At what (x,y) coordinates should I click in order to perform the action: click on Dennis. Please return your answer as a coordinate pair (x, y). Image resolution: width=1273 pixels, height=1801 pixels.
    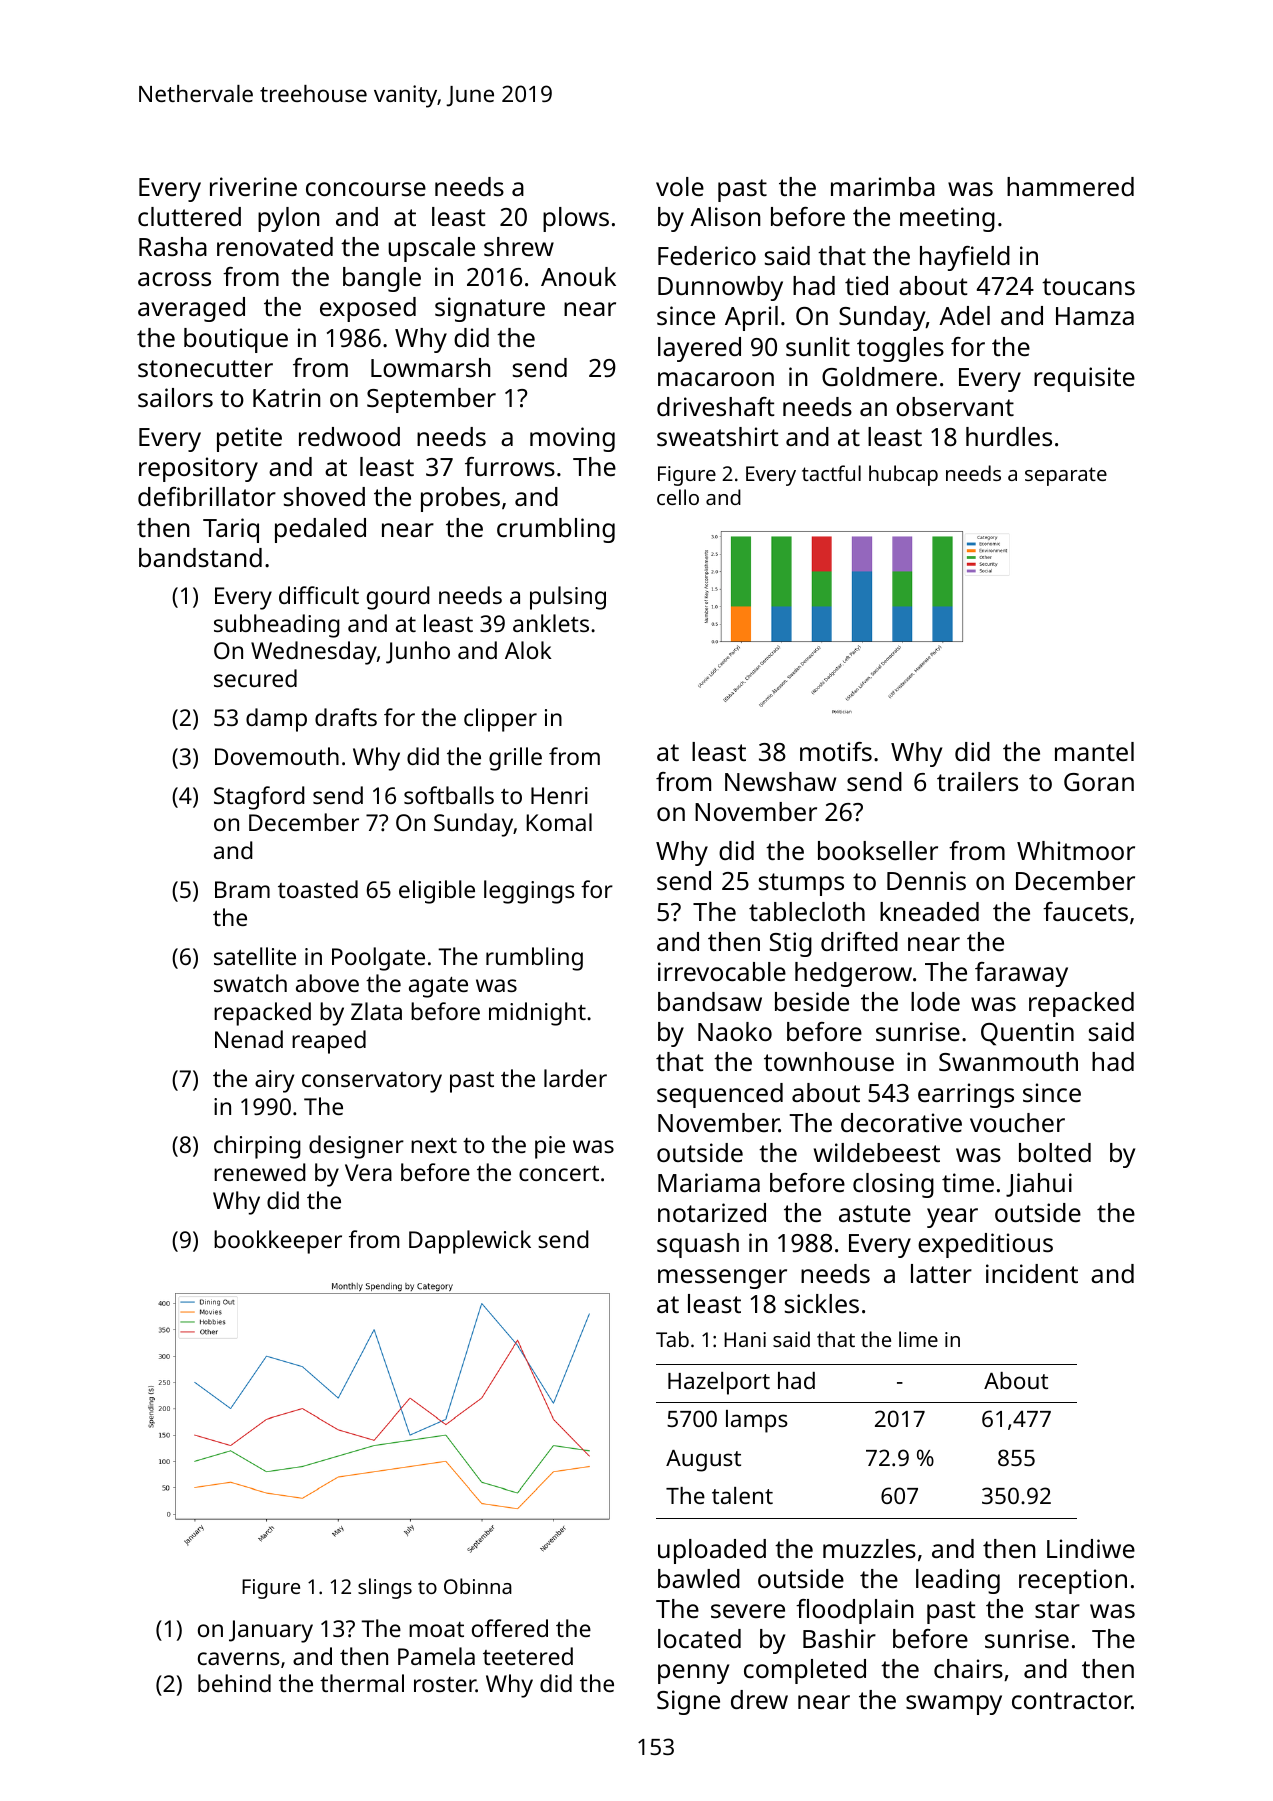
    Looking at the image, I should click on (926, 880).
